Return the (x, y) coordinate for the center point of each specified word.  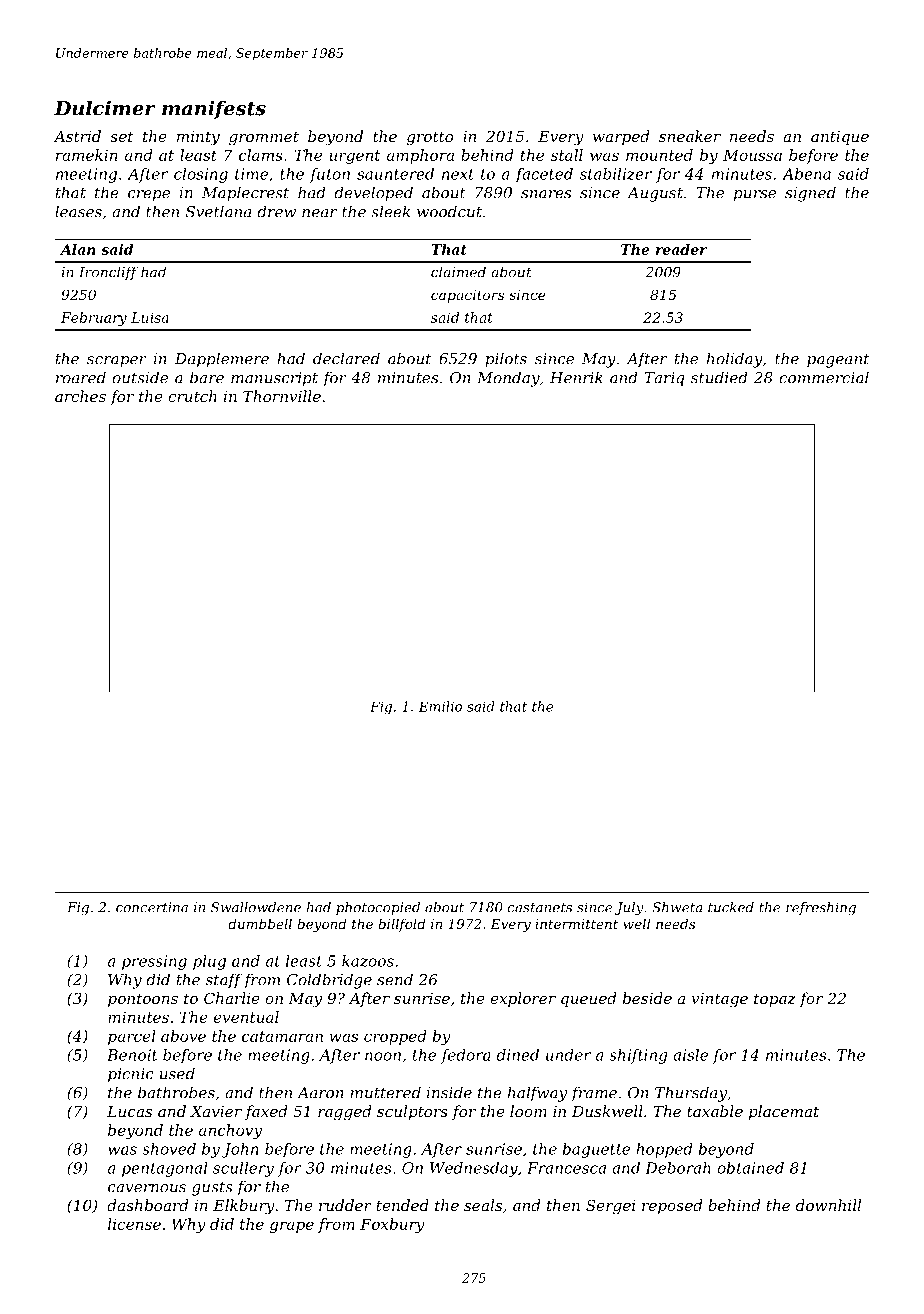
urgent (355, 157)
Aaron (320, 1093)
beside (647, 998)
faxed (266, 1112)
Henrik (576, 377)
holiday (735, 360)
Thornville (282, 396)
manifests (214, 109)
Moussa (752, 155)
